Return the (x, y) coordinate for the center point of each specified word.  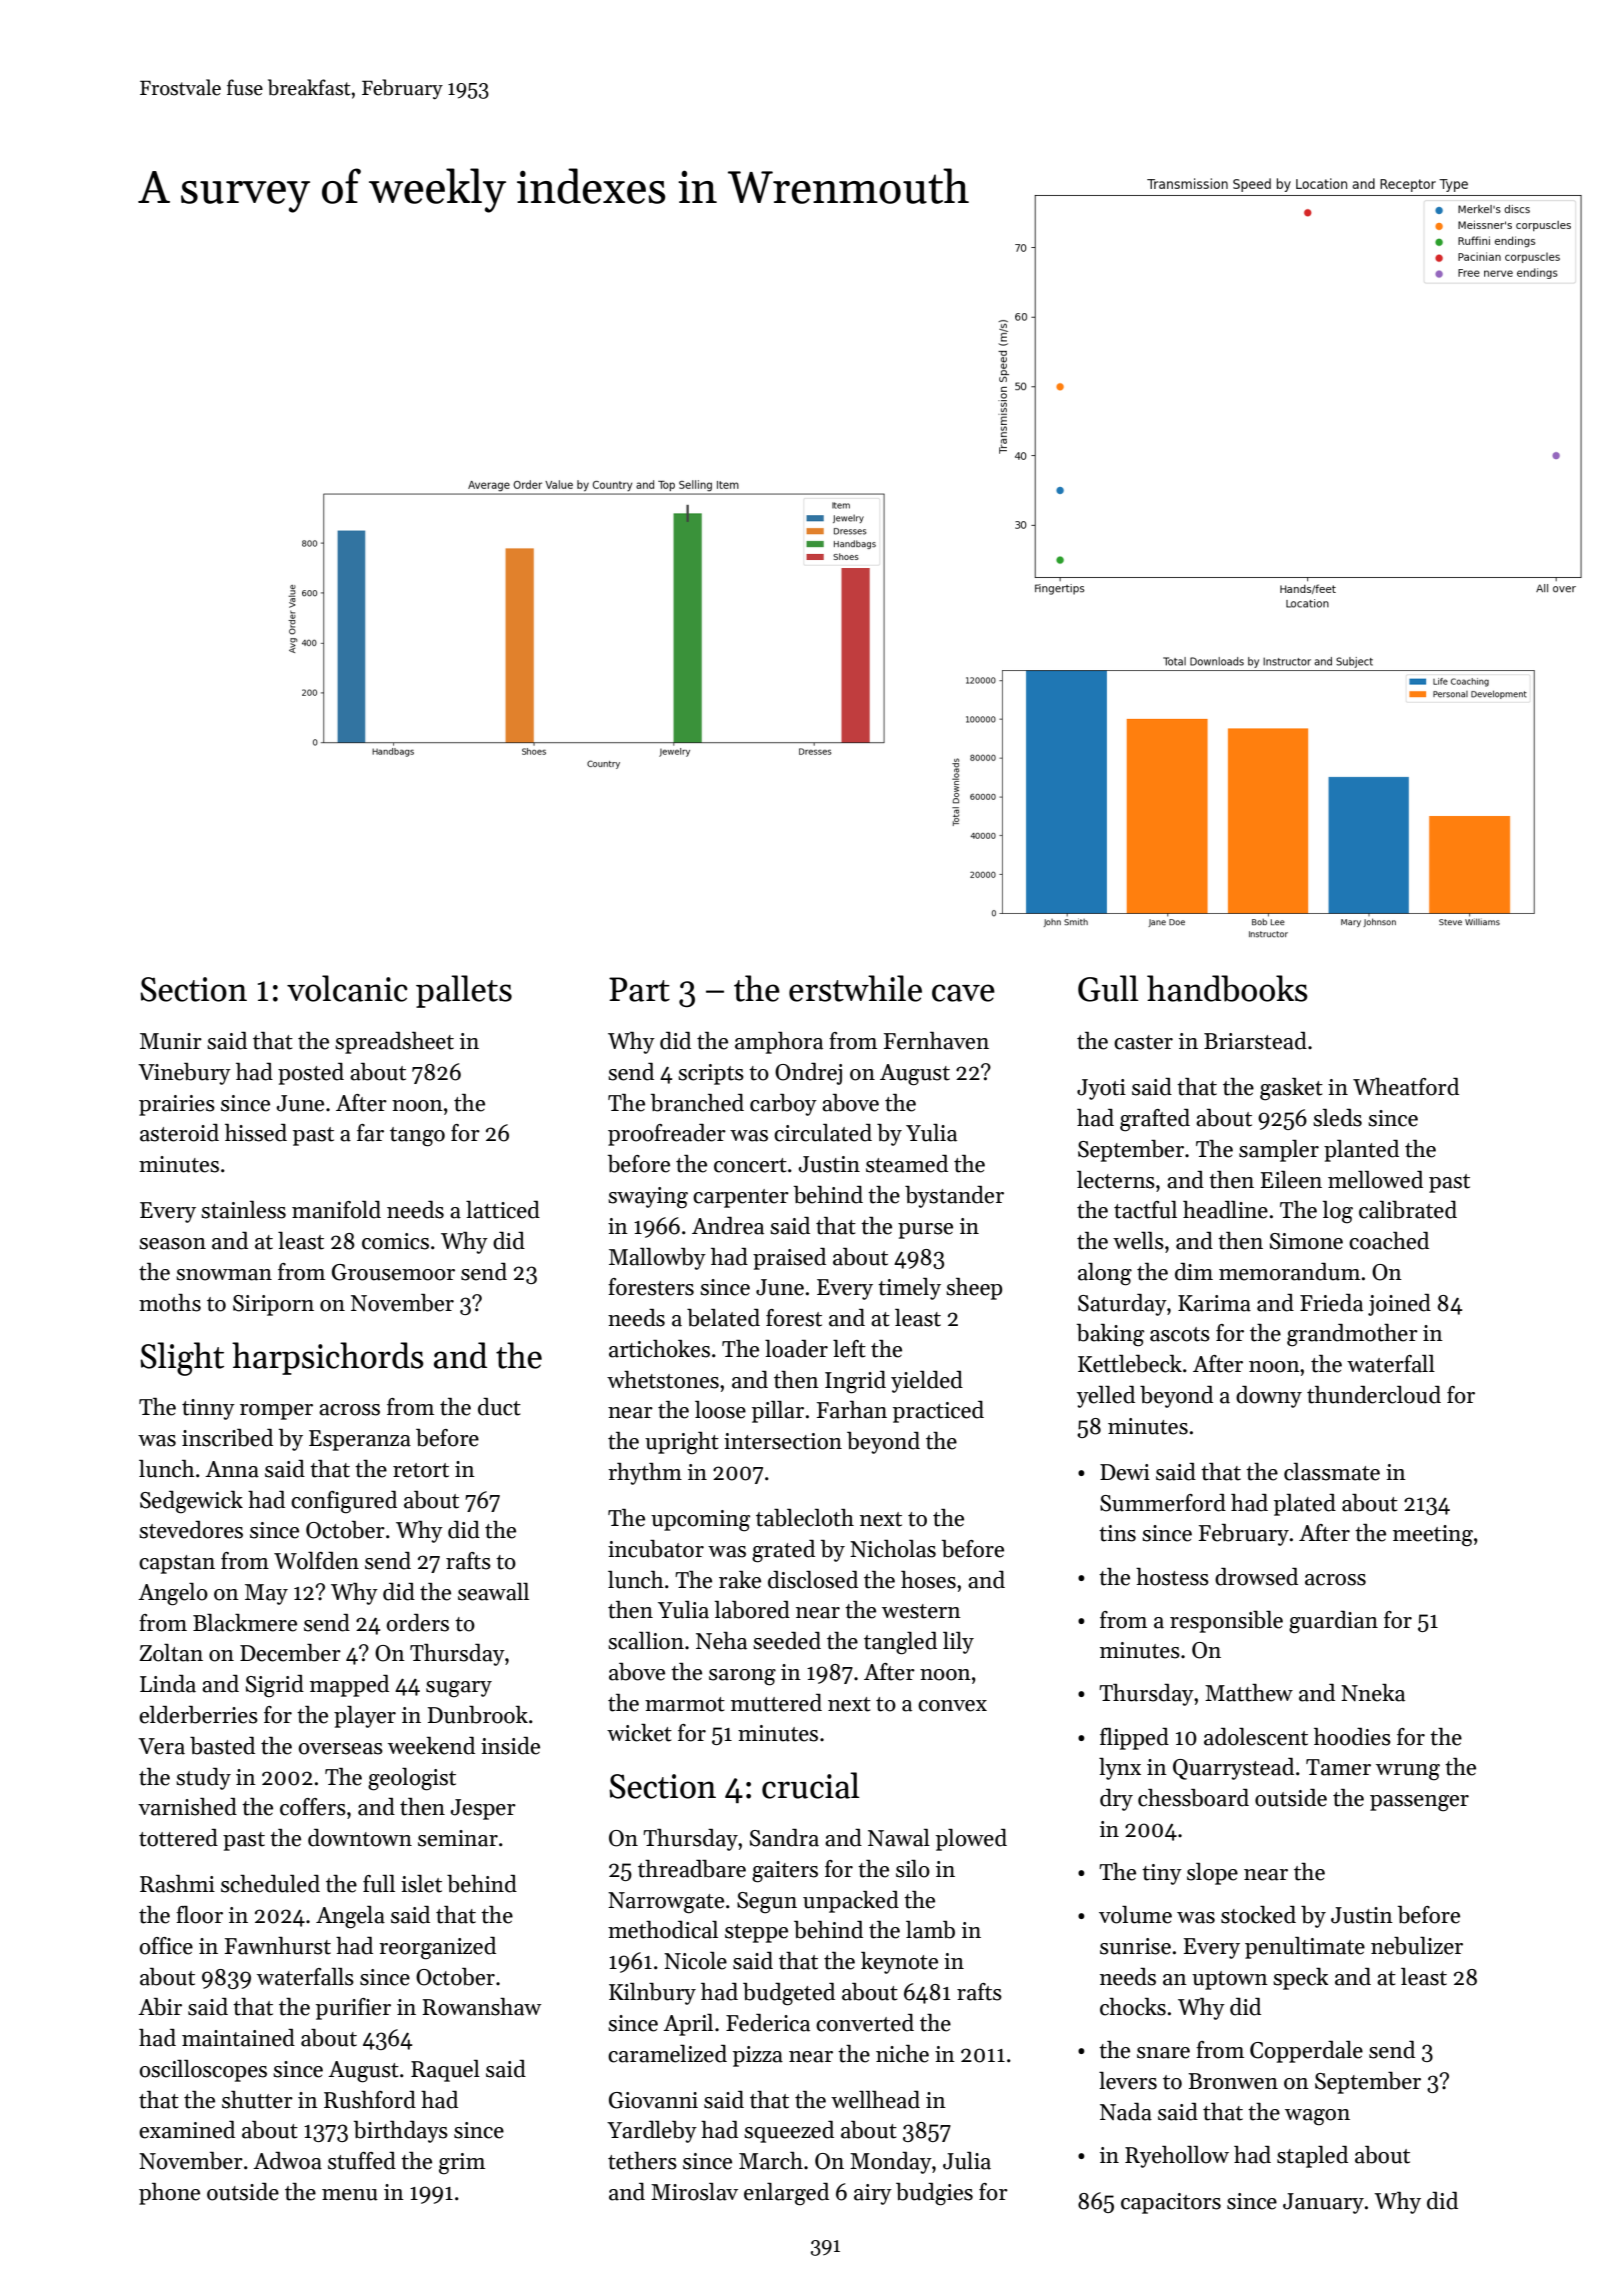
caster (1143, 1042)
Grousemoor (393, 1272)
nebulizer (1417, 1946)
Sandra (784, 1838)
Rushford (370, 2100)
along (1105, 1274)
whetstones (663, 1380)
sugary (459, 1689)
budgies (934, 2194)
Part (639, 989)
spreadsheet (394, 1043)
